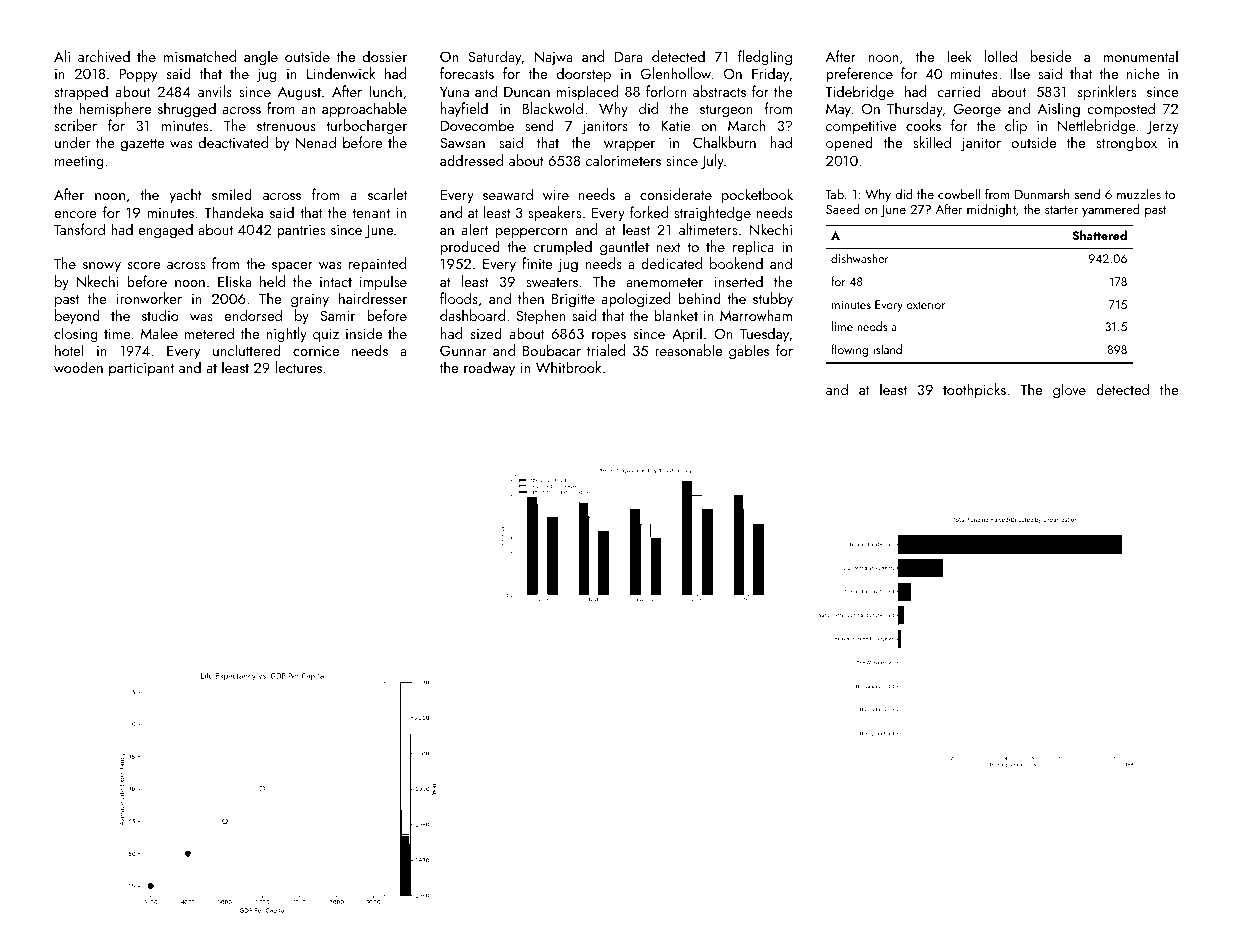 The height and width of the screenshot is (952, 1233). Describe the element at coordinates (299, 367) in the screenshot. I see `lectures` at that location.
